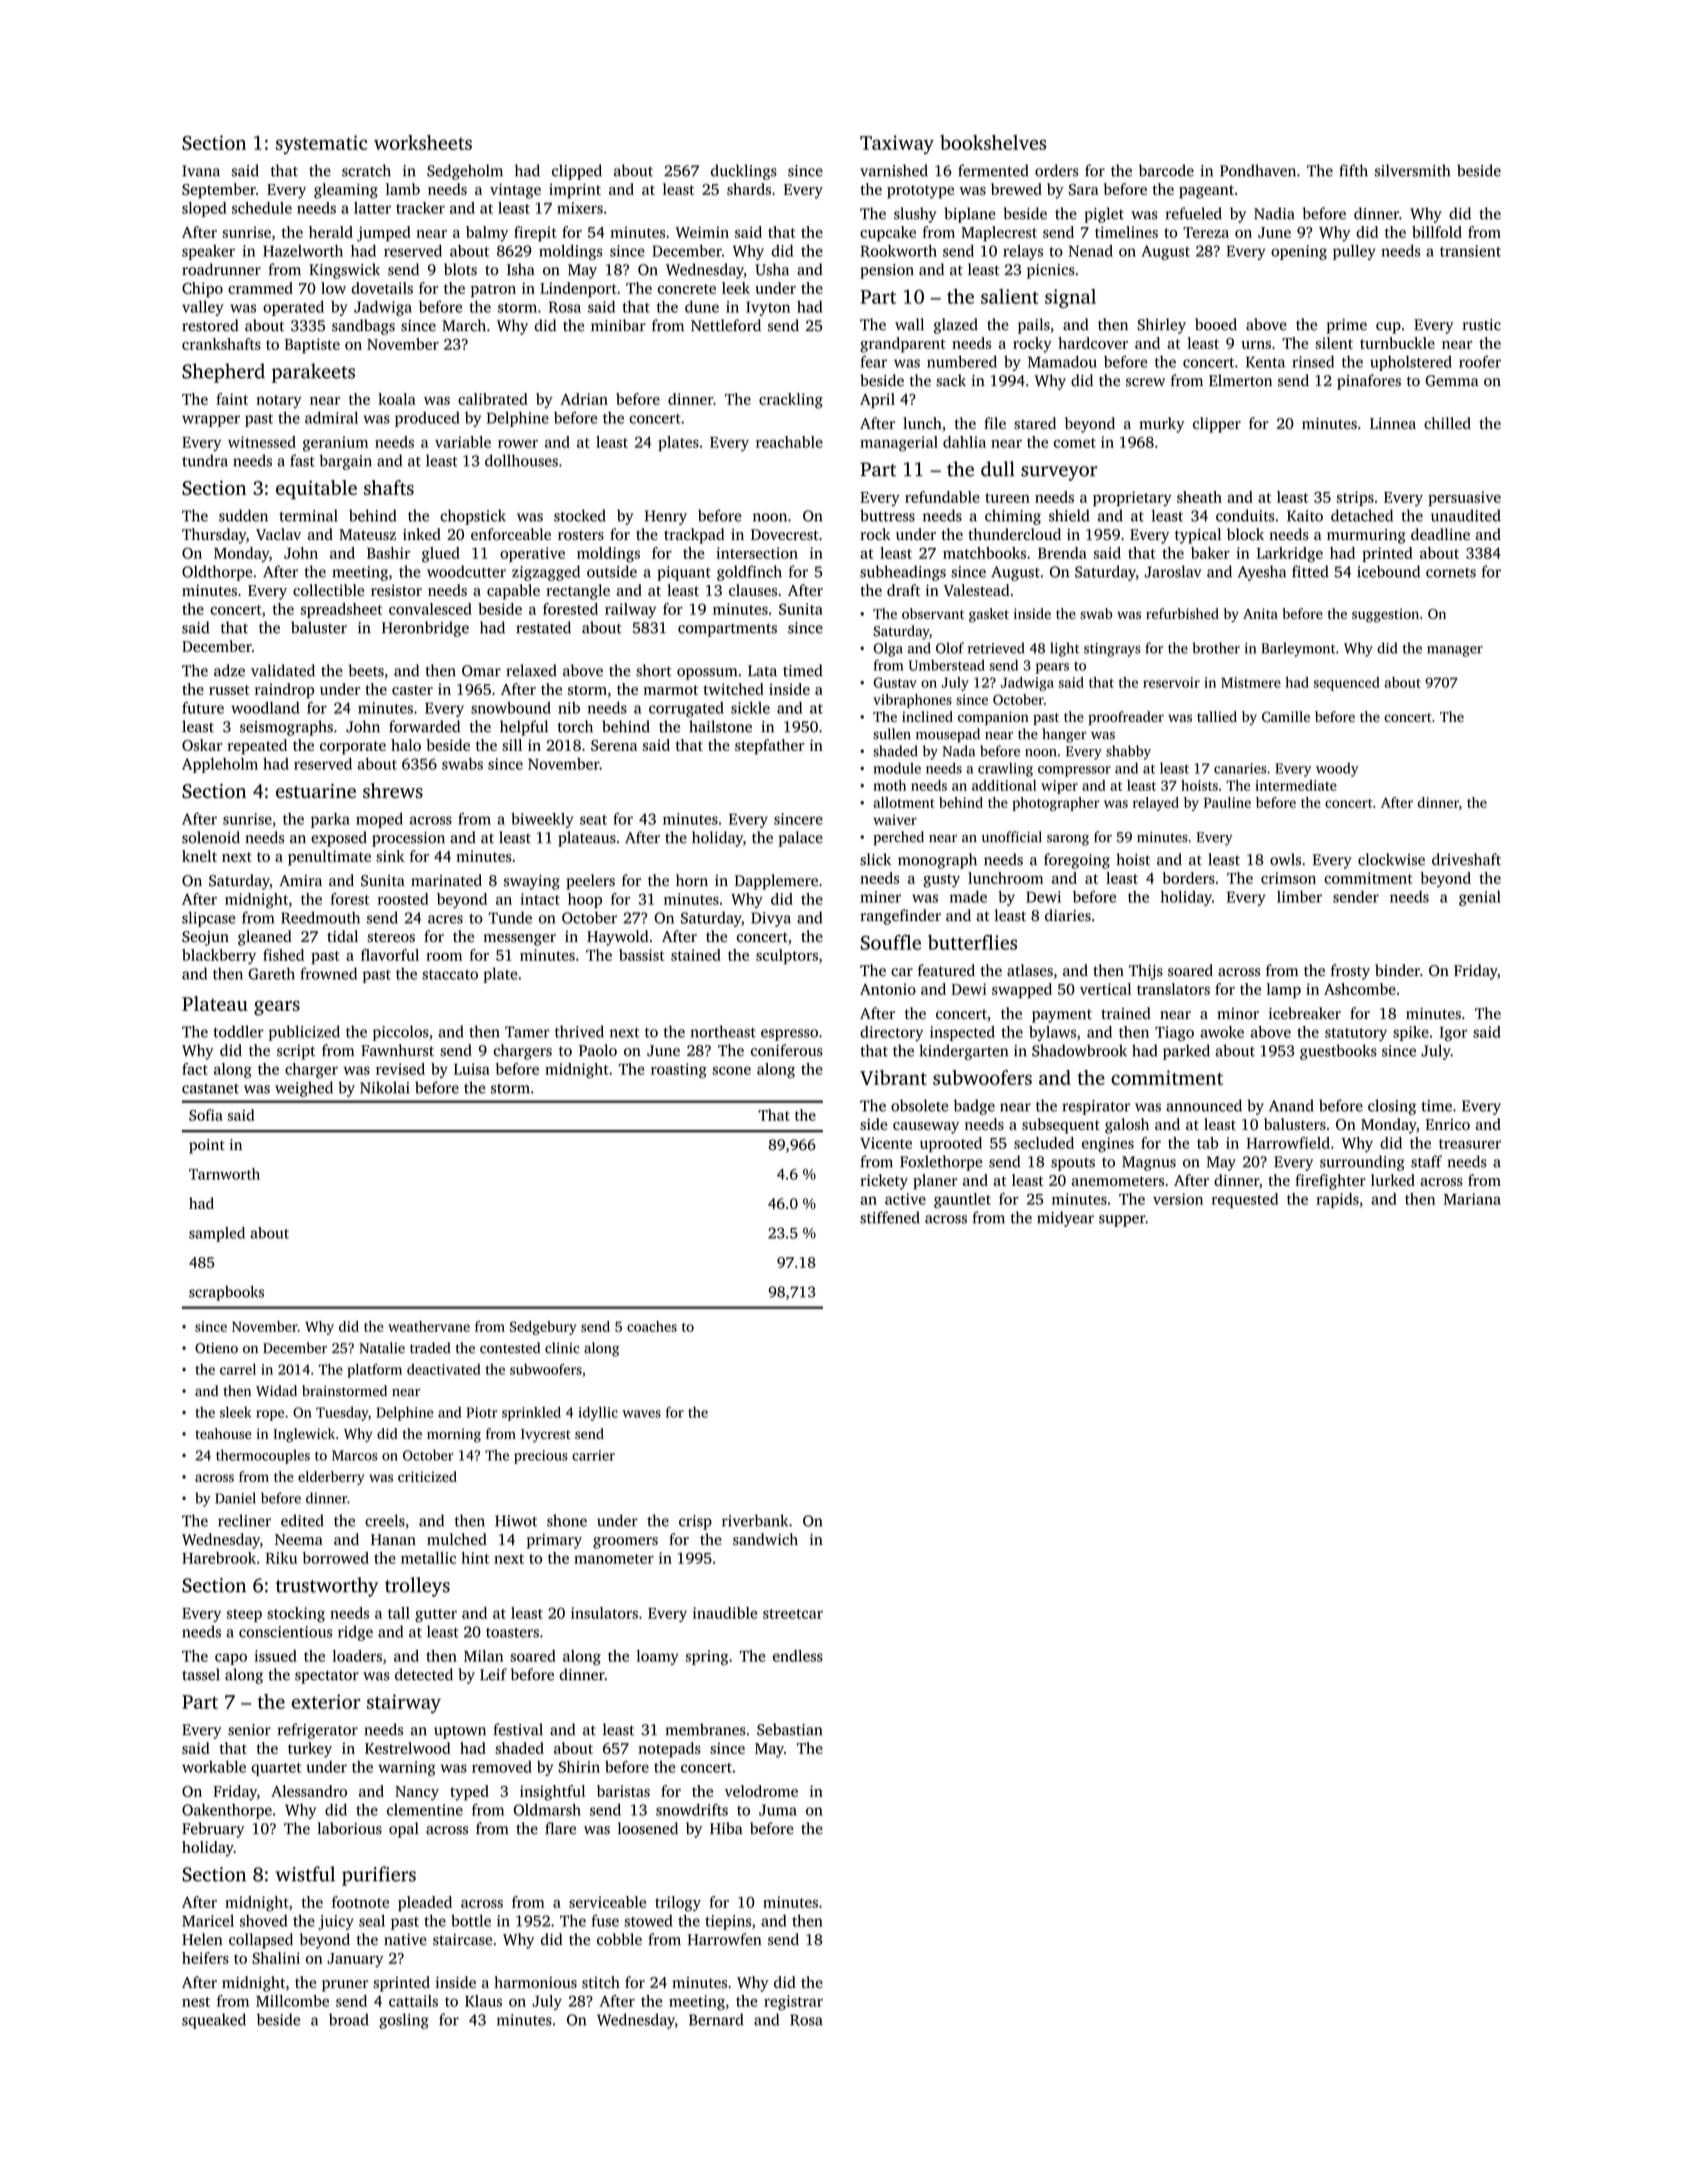  I want to click on Natalie, so click(382, 1348).
